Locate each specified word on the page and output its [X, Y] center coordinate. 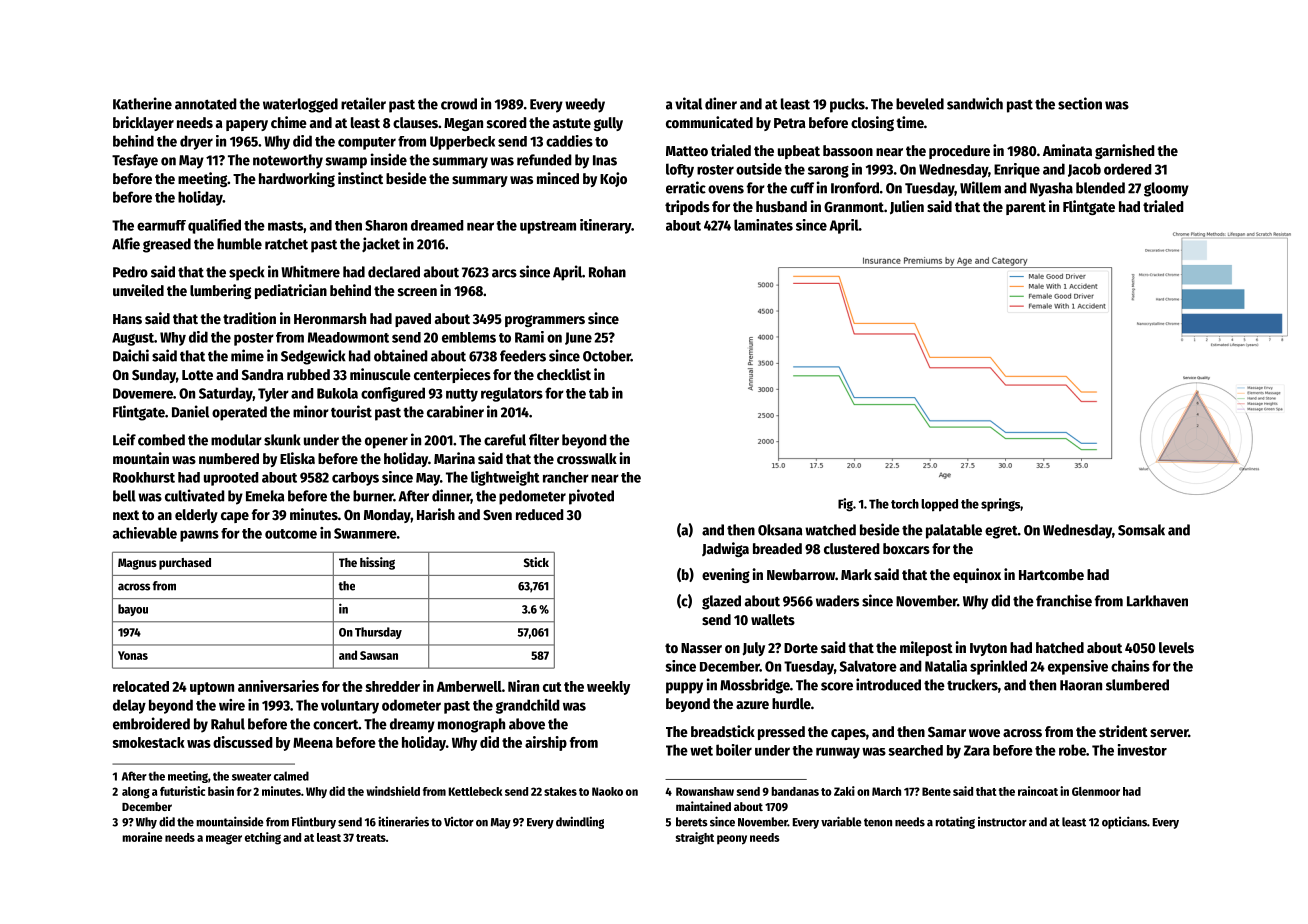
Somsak [1141, 530]
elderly [196, 516]
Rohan [607, 272]
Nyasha [1051, 189]
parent [1026, 208]
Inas [605, 160]
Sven [497, 515]
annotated [206, 104]
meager [224, 839]
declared [394, 272]
